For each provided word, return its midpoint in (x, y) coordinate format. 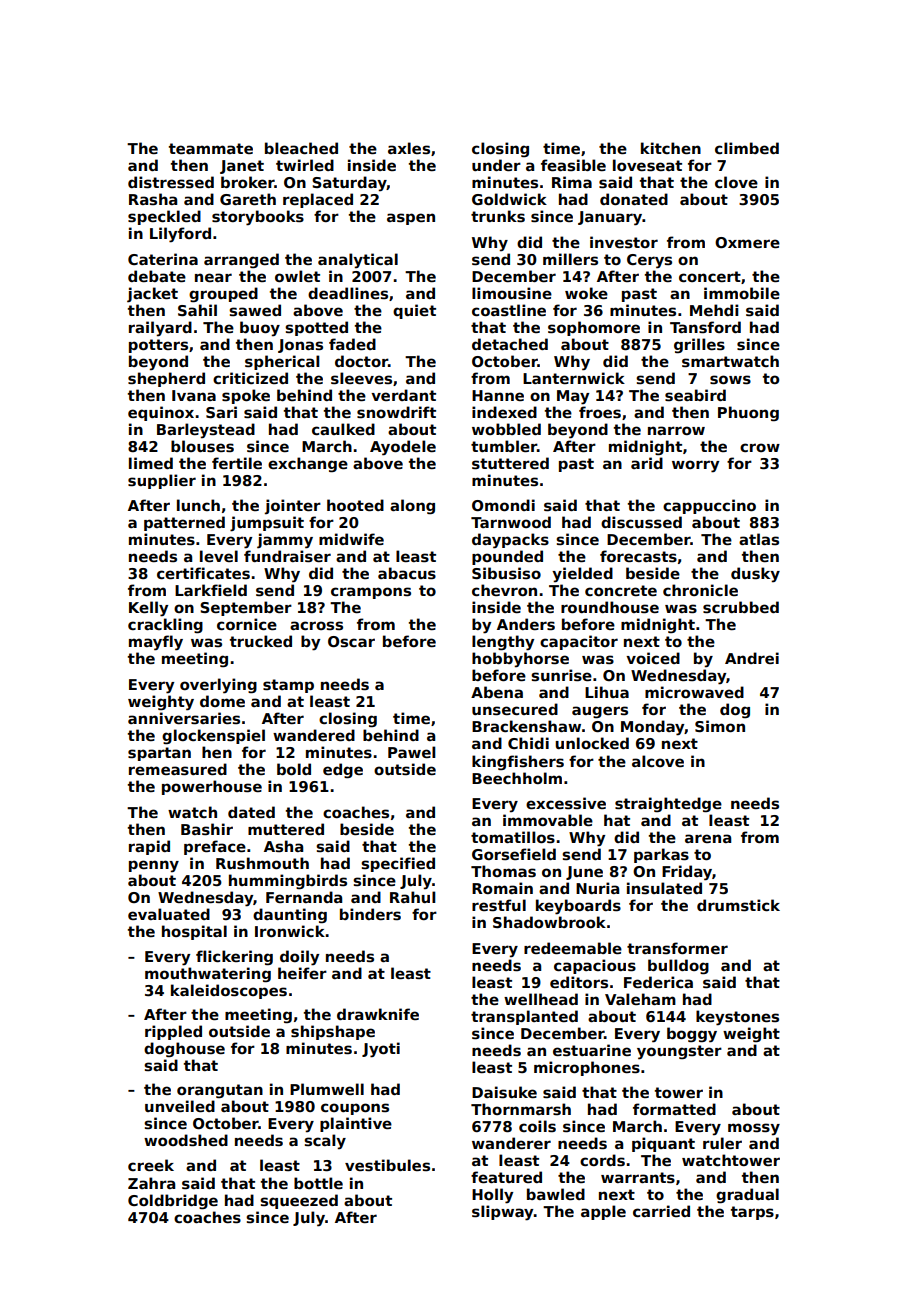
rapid (149, 847)
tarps (752, 1213)
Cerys (649, 261)
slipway (502, 1213)
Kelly (148, 609)
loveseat (647, 165)
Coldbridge (173, 1202)
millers (570, 259)
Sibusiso (506, 573)
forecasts (638, 556)
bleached (301, 148)
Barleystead (206, 431)
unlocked (592, 743)
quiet (414, 311)
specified (398, 864)
